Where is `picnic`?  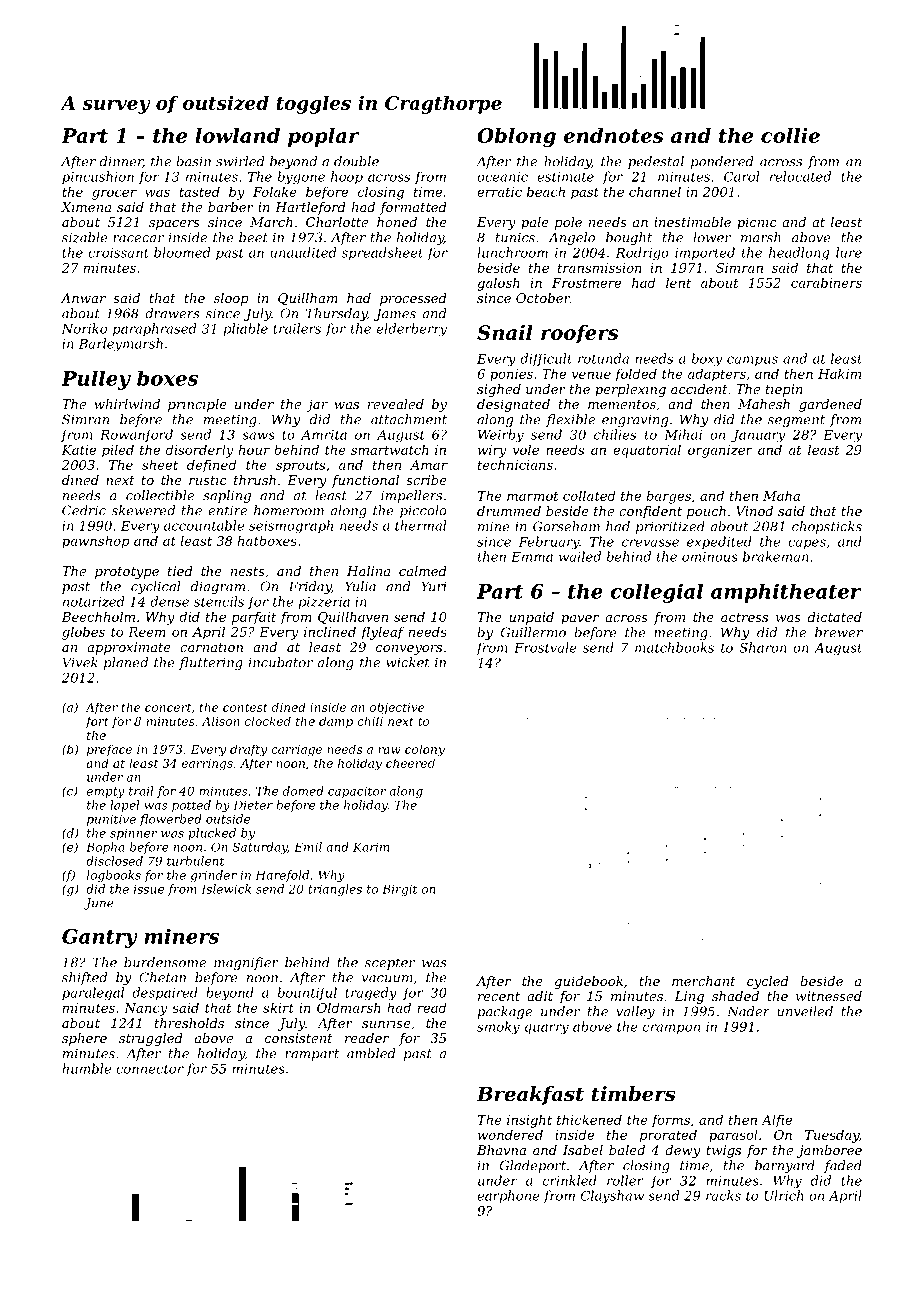
picnic is located at coordinates (757, 223).
